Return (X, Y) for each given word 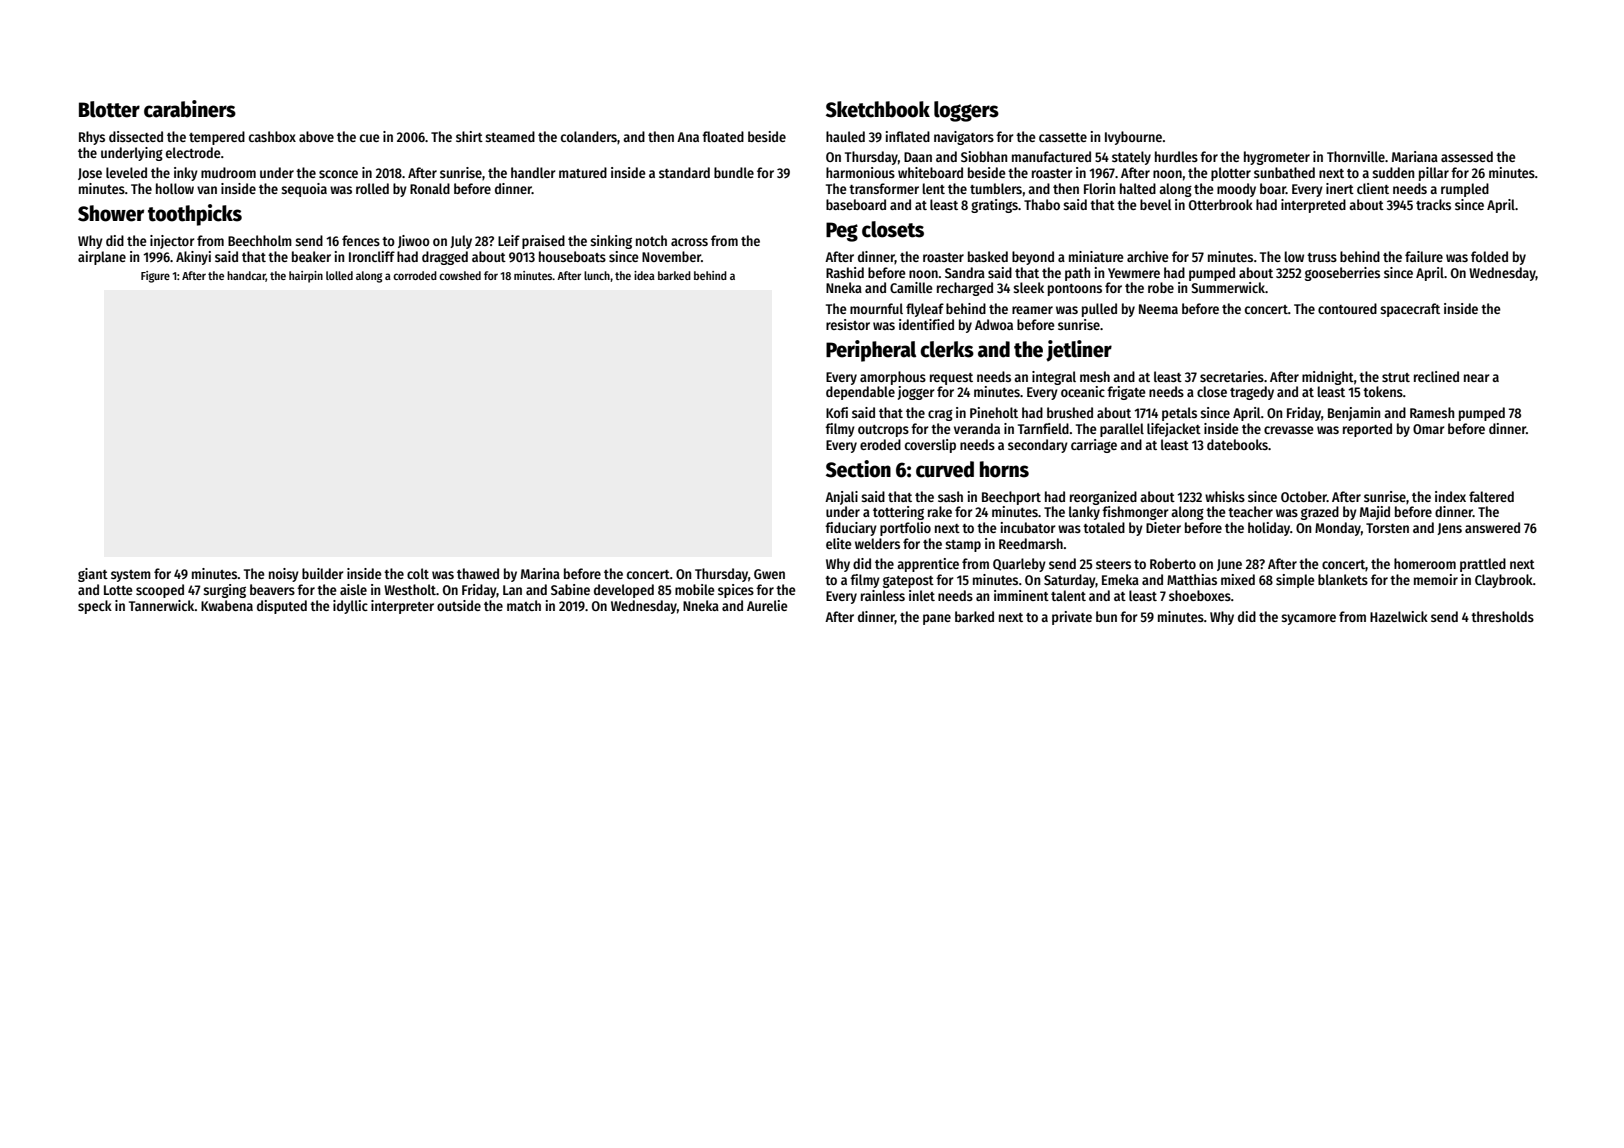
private (1072, 618)
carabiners (190, 109)
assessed (1467, 156)
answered (1492, 527)
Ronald (430, 188)
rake (940, 511)
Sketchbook (878, 109)
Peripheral (871, 351)
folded (1489, 256)
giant (93, 575)
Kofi (837, 412)
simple (1295, 581)
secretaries (1232, 376)
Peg (842, 232)
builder (323, 573)
